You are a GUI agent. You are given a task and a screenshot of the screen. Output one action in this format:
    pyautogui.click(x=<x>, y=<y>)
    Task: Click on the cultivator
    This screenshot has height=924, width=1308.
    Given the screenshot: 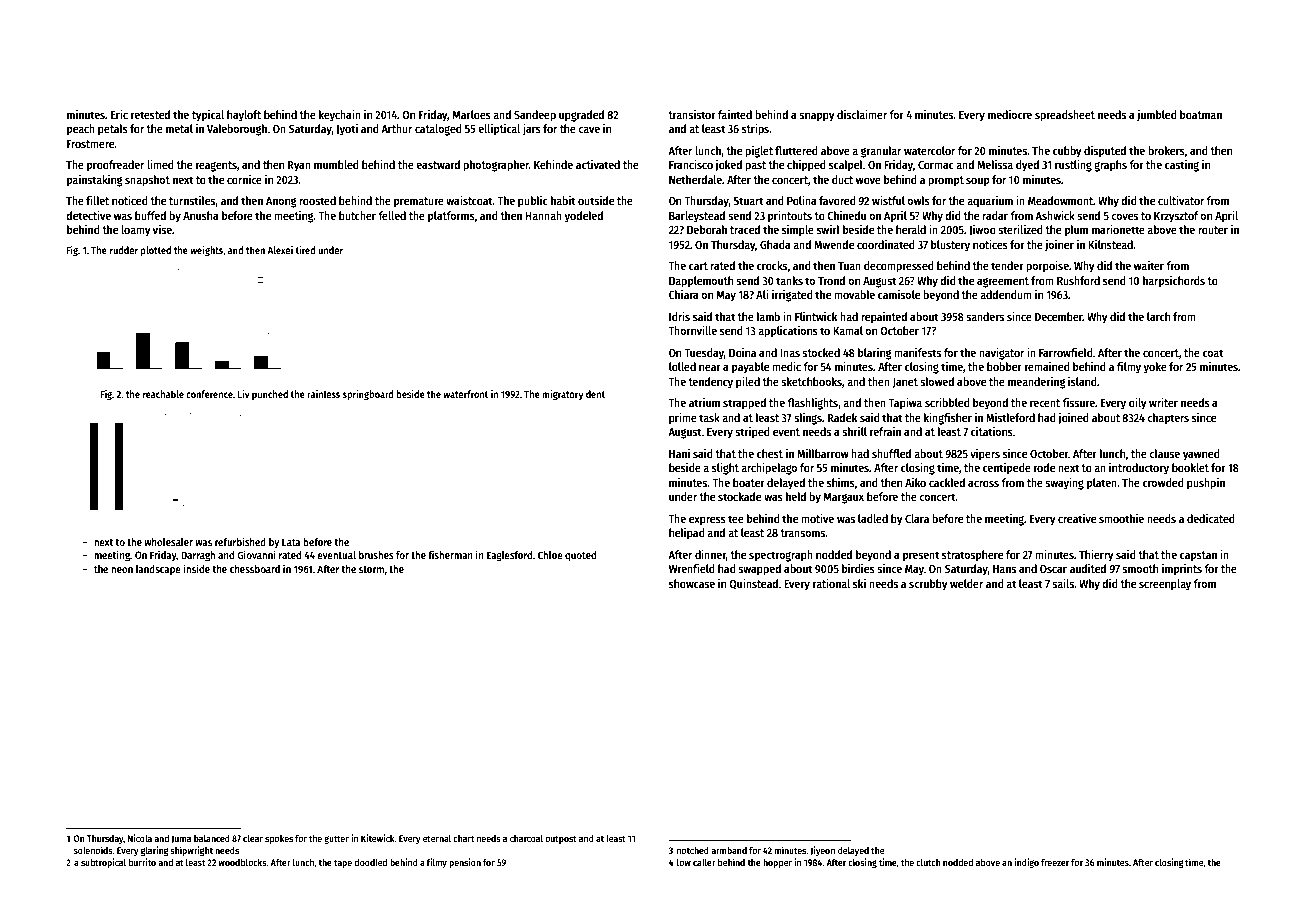 What is the action you would take?
    pyautogui.click(x=1181, y=200)
